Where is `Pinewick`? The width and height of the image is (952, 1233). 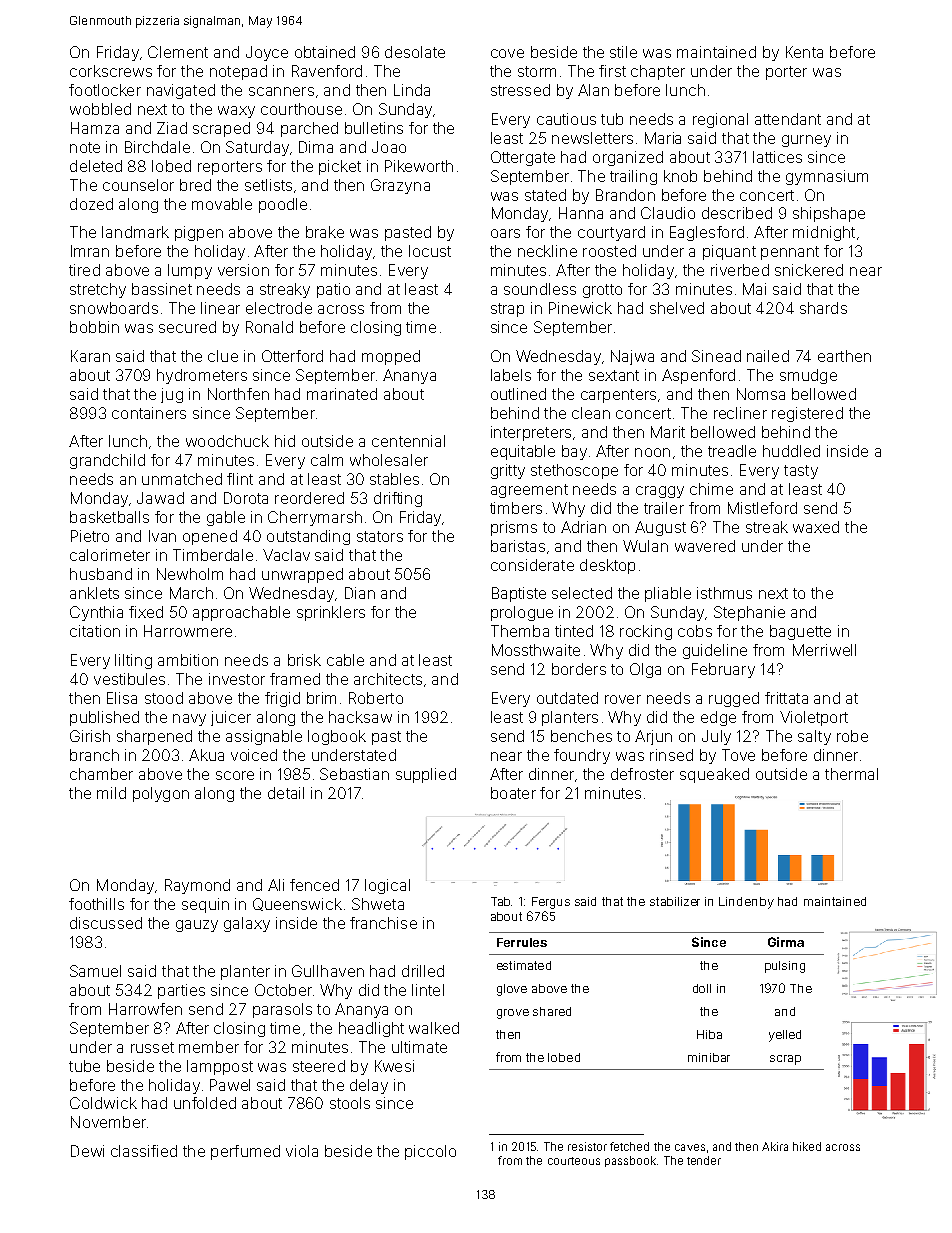
Pinewick is located at coordinates (580, 308).
